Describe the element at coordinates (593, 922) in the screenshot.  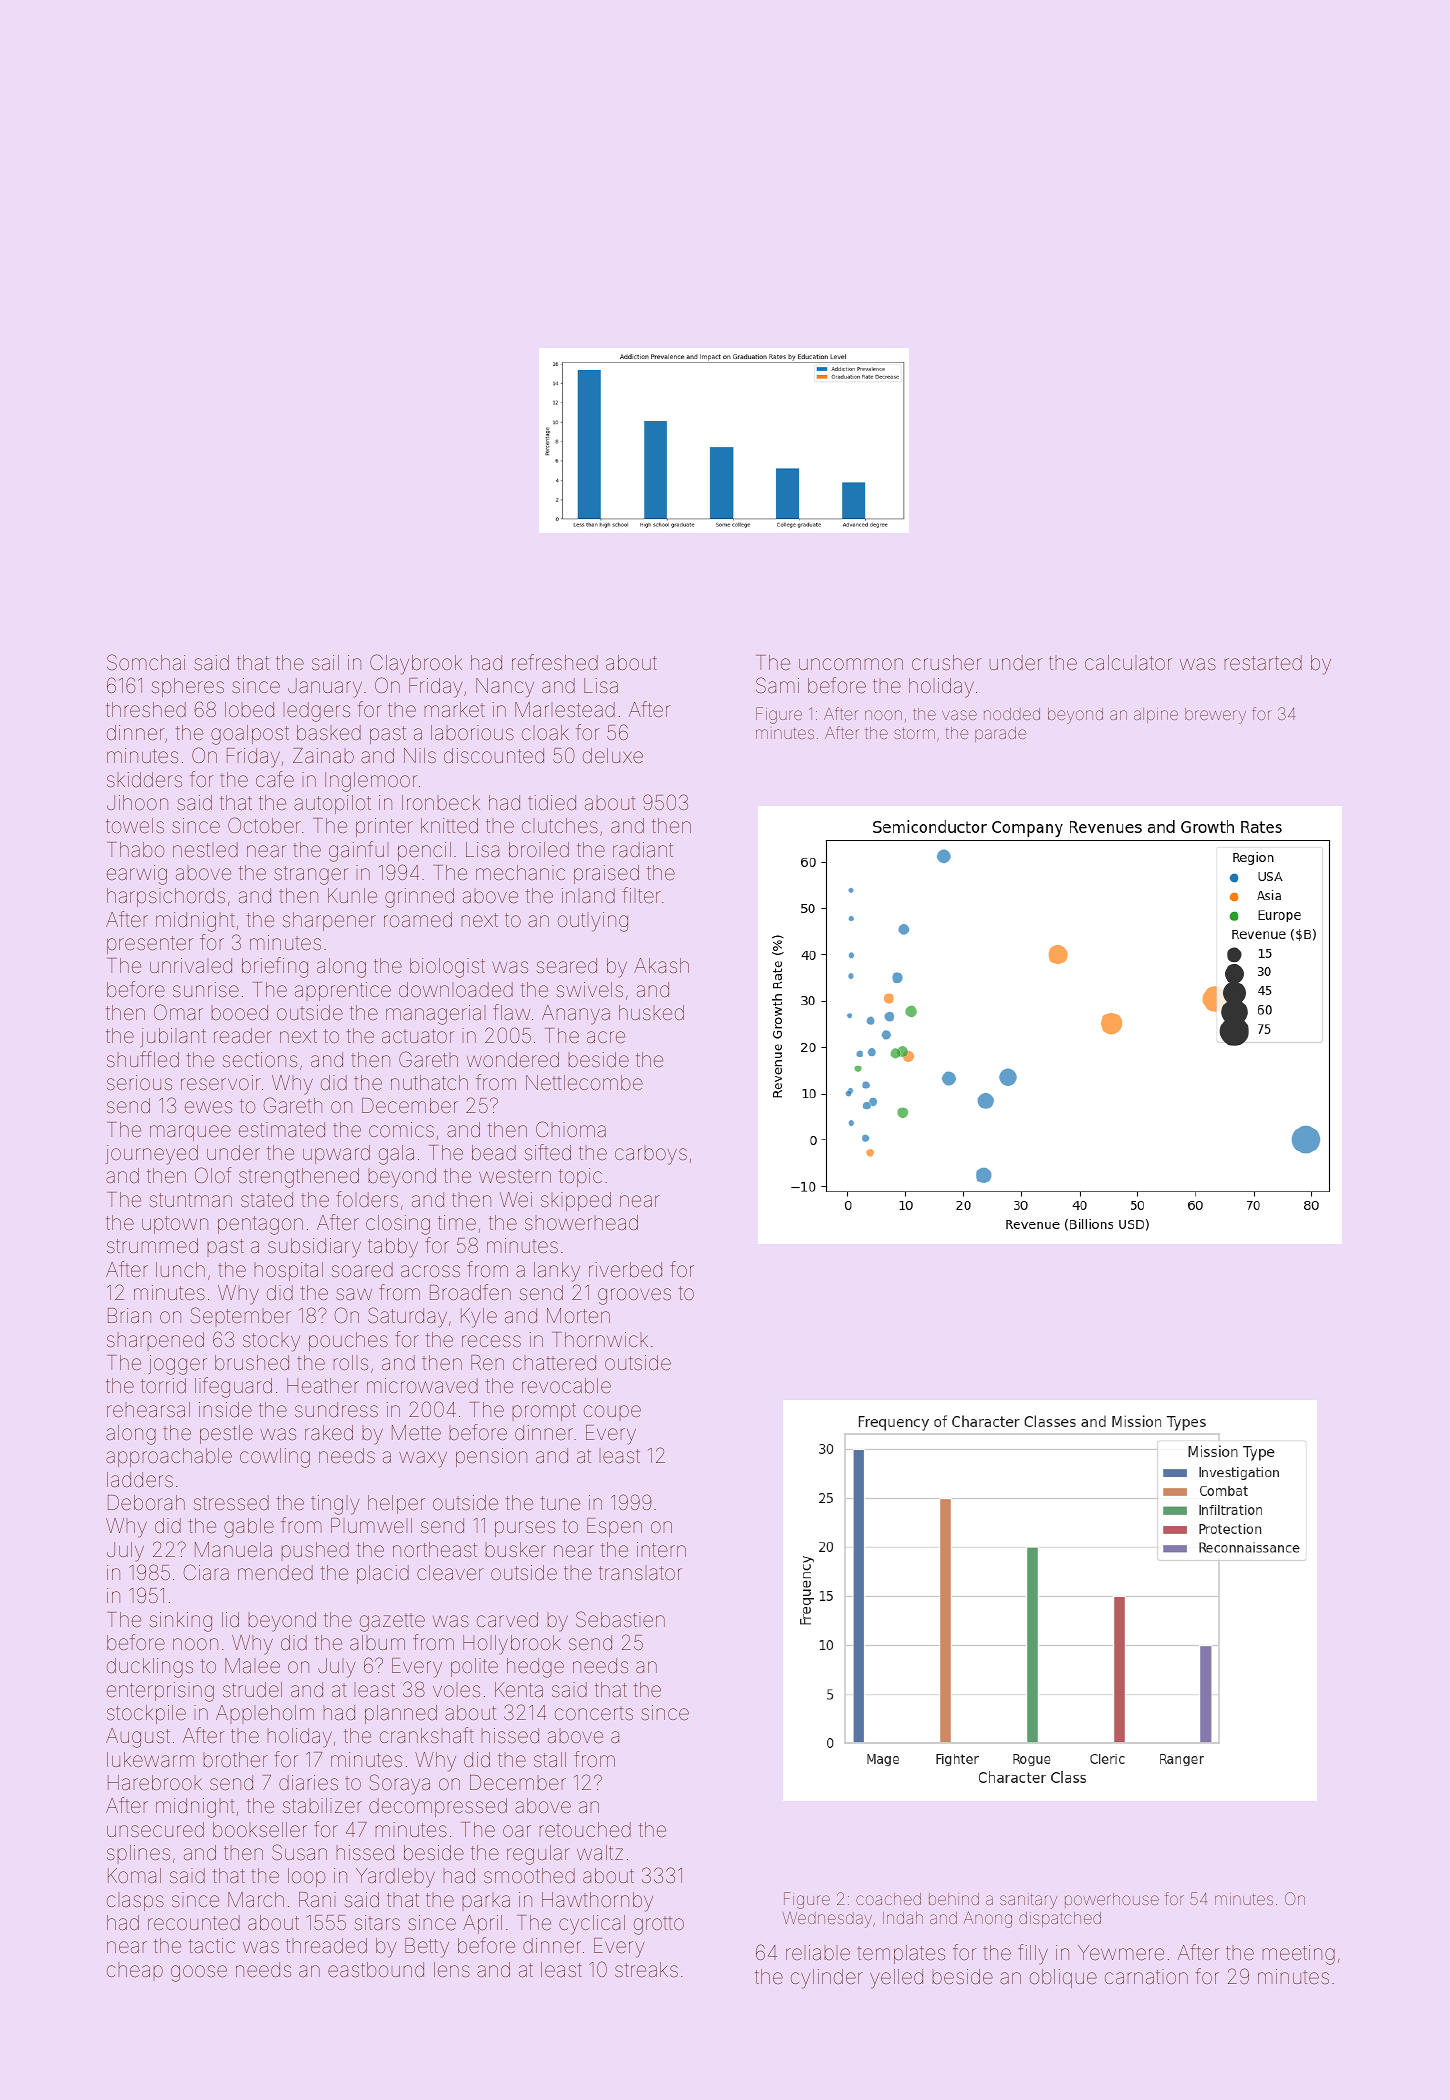
I see `outlying` at that location.
